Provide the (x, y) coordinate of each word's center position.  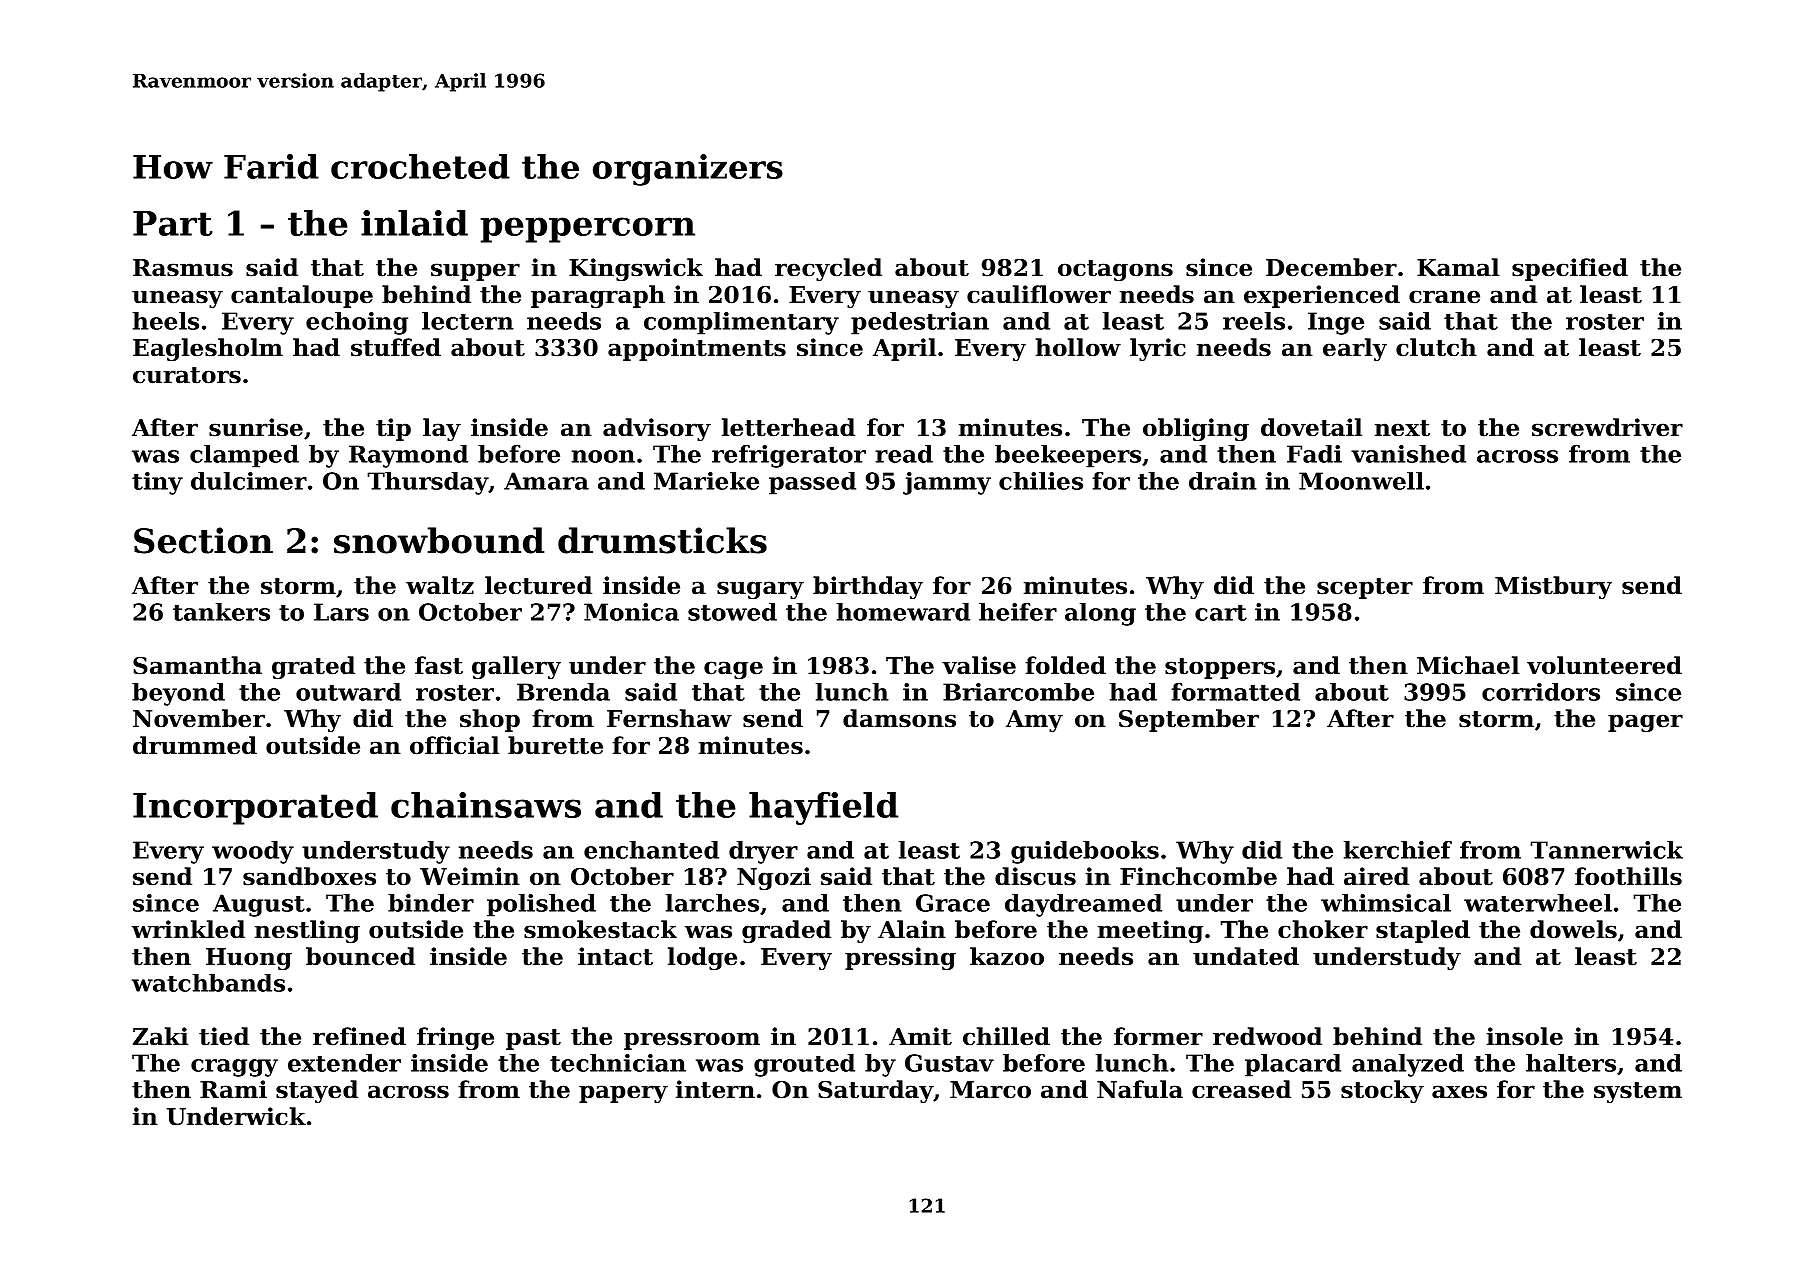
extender (344, 1063)
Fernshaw (669, 718)
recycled (828, 269)
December (1331, 267)
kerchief (1398, 850)
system (1638, 1092)
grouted (804, 1065)
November (199, 718)
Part (172, 223)
